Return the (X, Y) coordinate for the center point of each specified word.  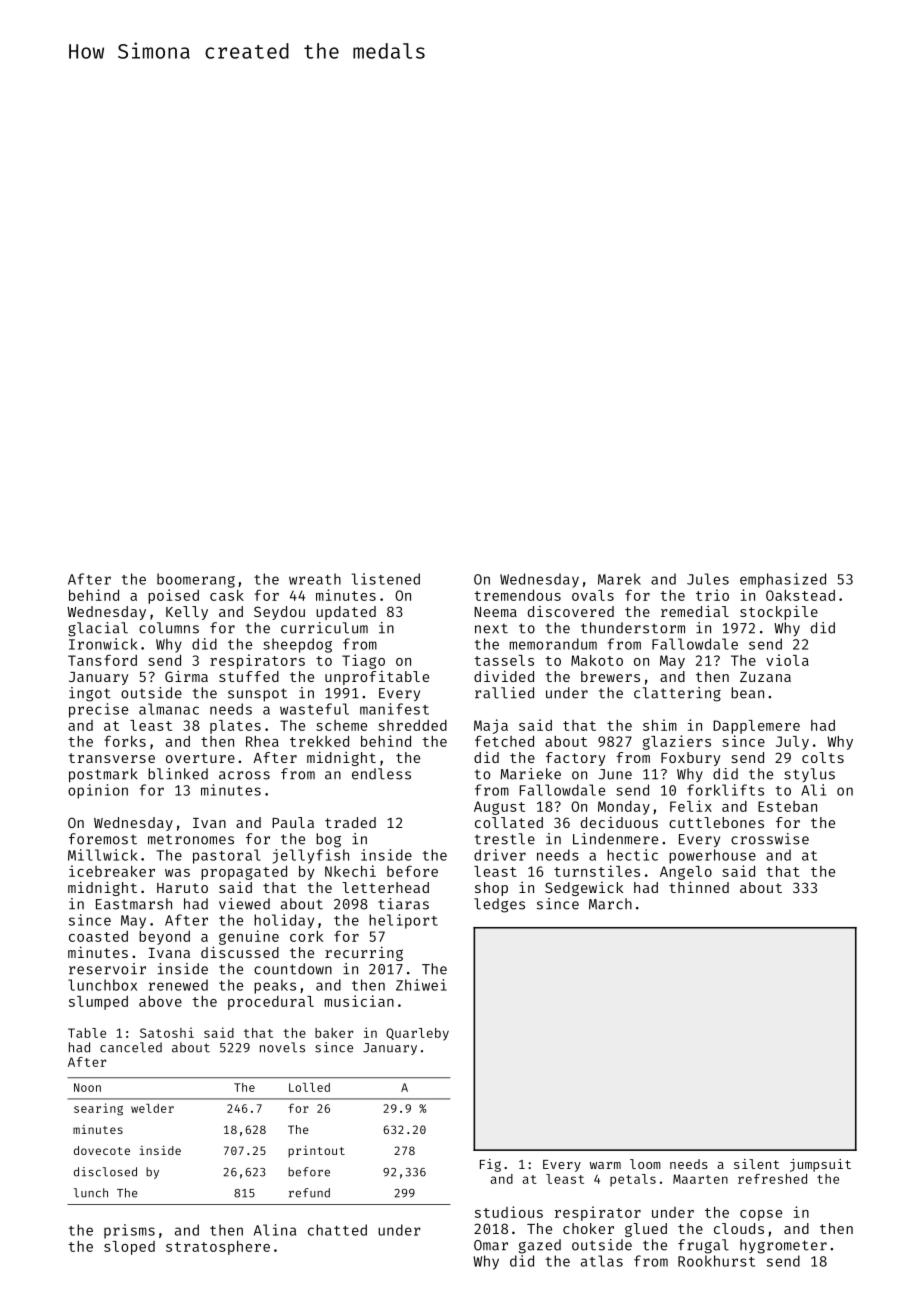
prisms (129, 1231)
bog (328, 840)
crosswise (770, 839)
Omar (491, 1245)
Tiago (363, 661)
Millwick (103, 855)
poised (173, 596)
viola (787, 660)
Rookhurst (716, 1261)
